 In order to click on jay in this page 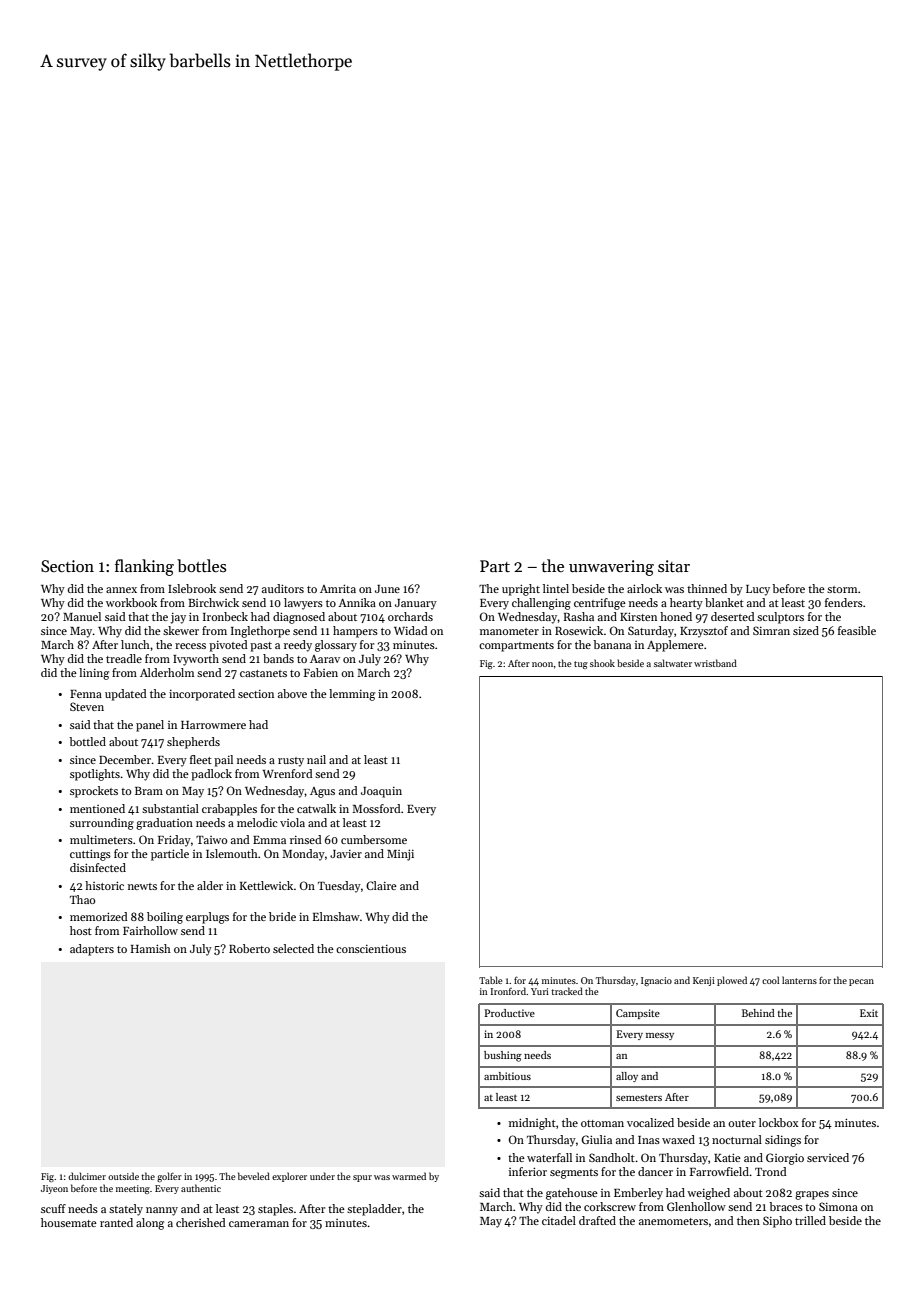, I will do `click(178, 618)`.
